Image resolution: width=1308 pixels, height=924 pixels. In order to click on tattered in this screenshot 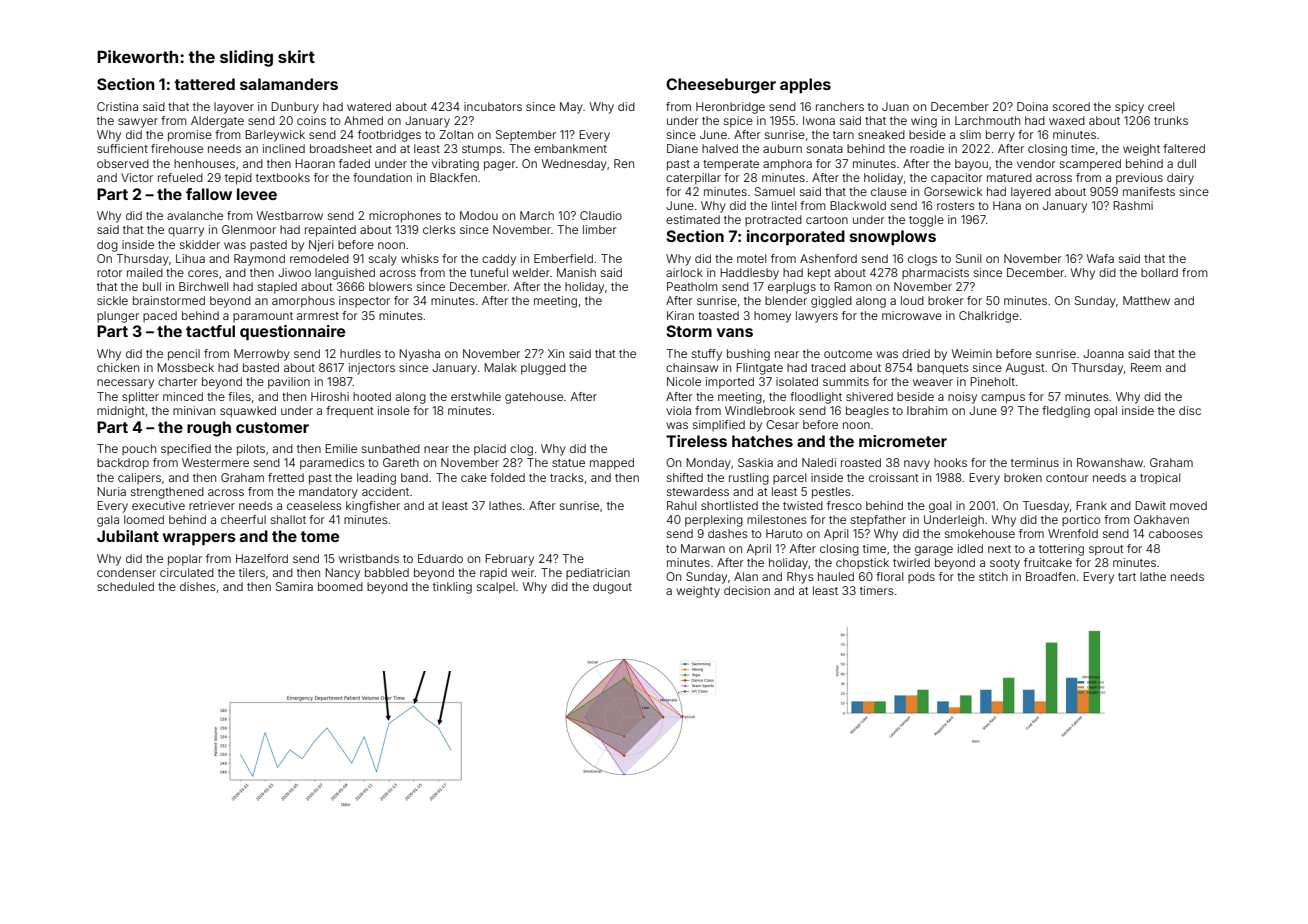, I will do `click(204, 84)`.
